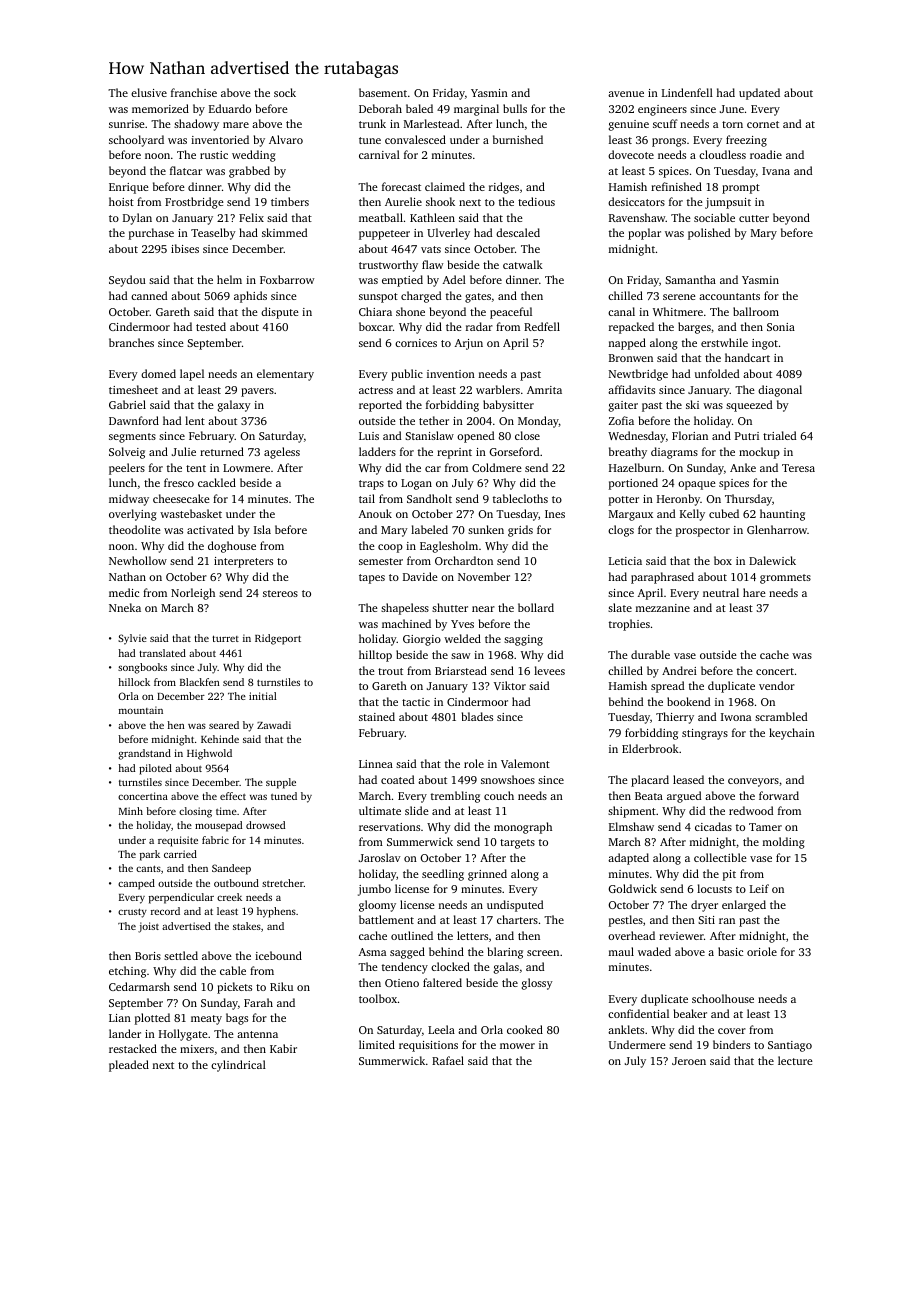 Image resolution: width=924 pixels, height=1308 pixels. Describe the element at coordinates (781, 327) in the screenshot. I see `Sonia` at that location.
